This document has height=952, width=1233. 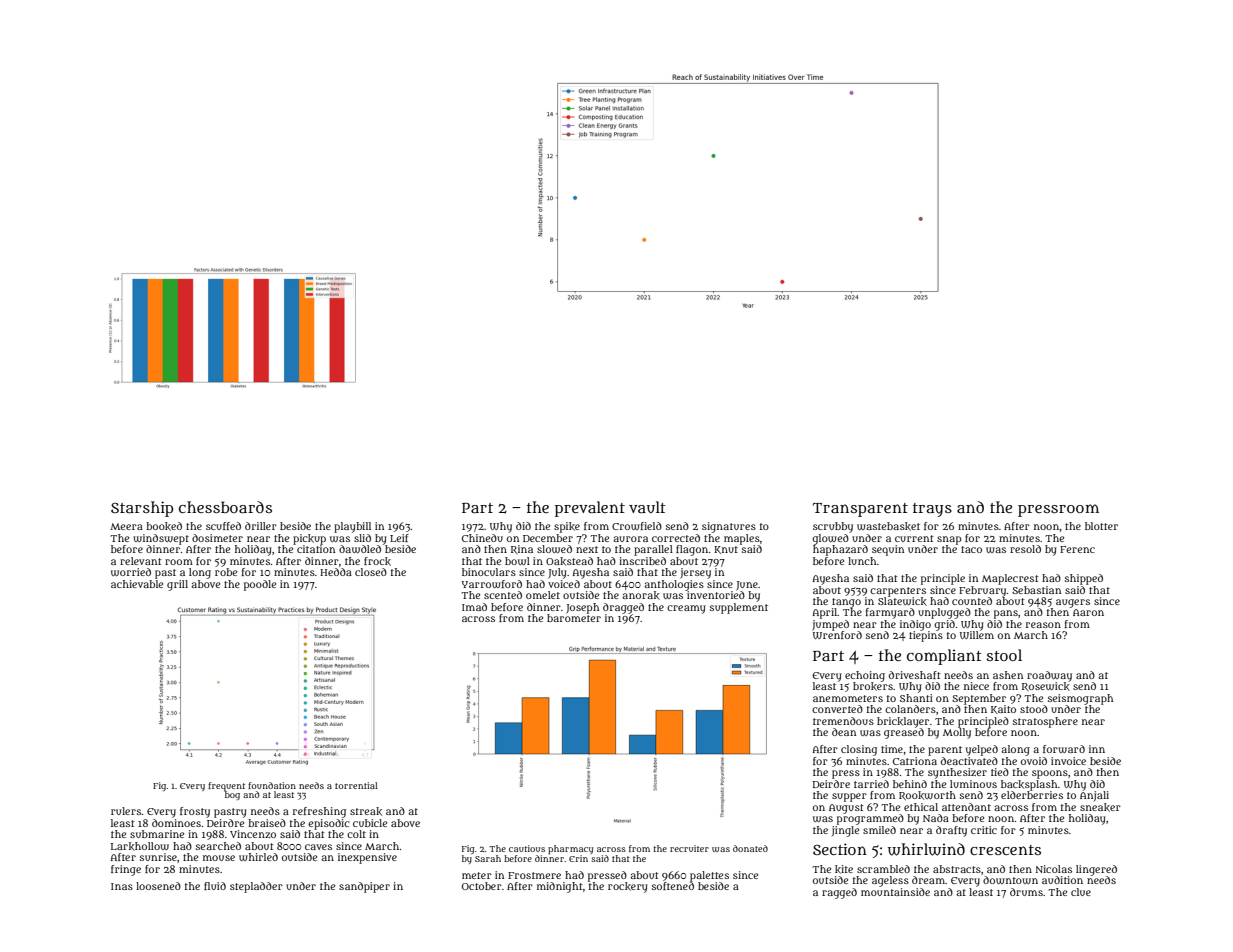 I want to click on echoing, so click(x=865, y=676).
